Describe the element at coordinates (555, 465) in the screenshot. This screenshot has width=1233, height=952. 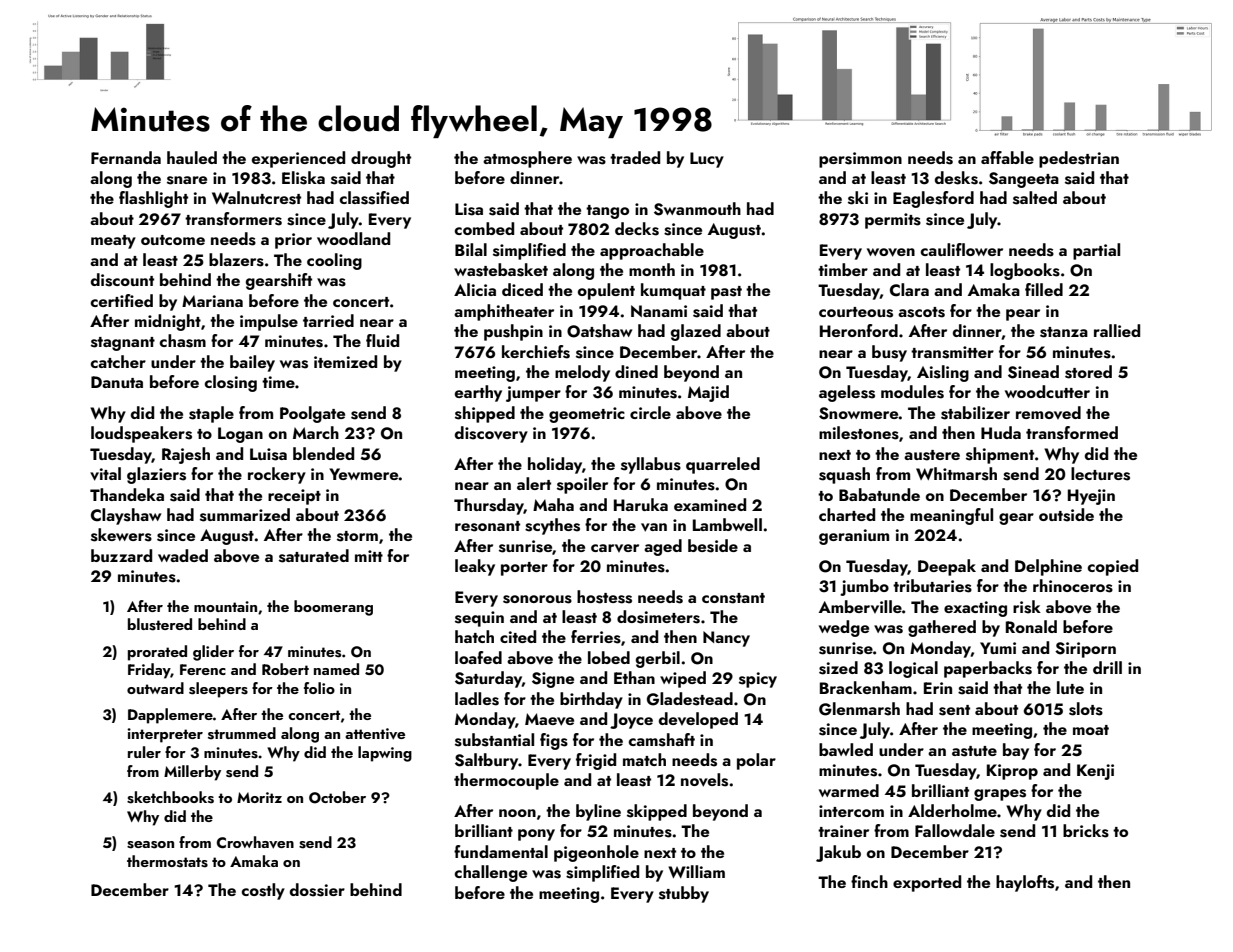
I see `holiday` at that location.
